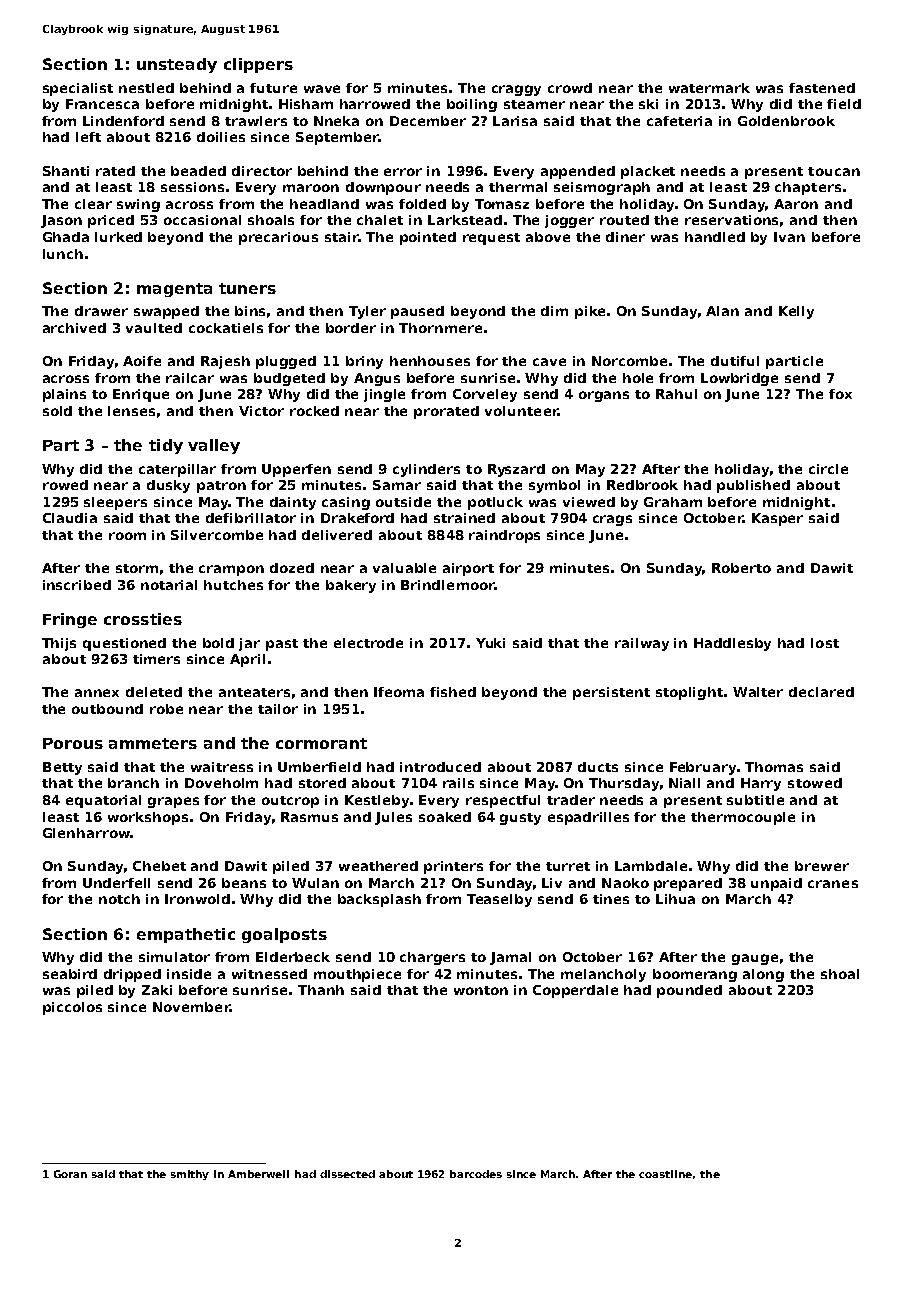 Image resolution: width=908 pixels, height=1316 pixels. What do you see at coordinates (665, 1174) in the screenshot?
I see `coastline` at bounding box center [665, 1174].
